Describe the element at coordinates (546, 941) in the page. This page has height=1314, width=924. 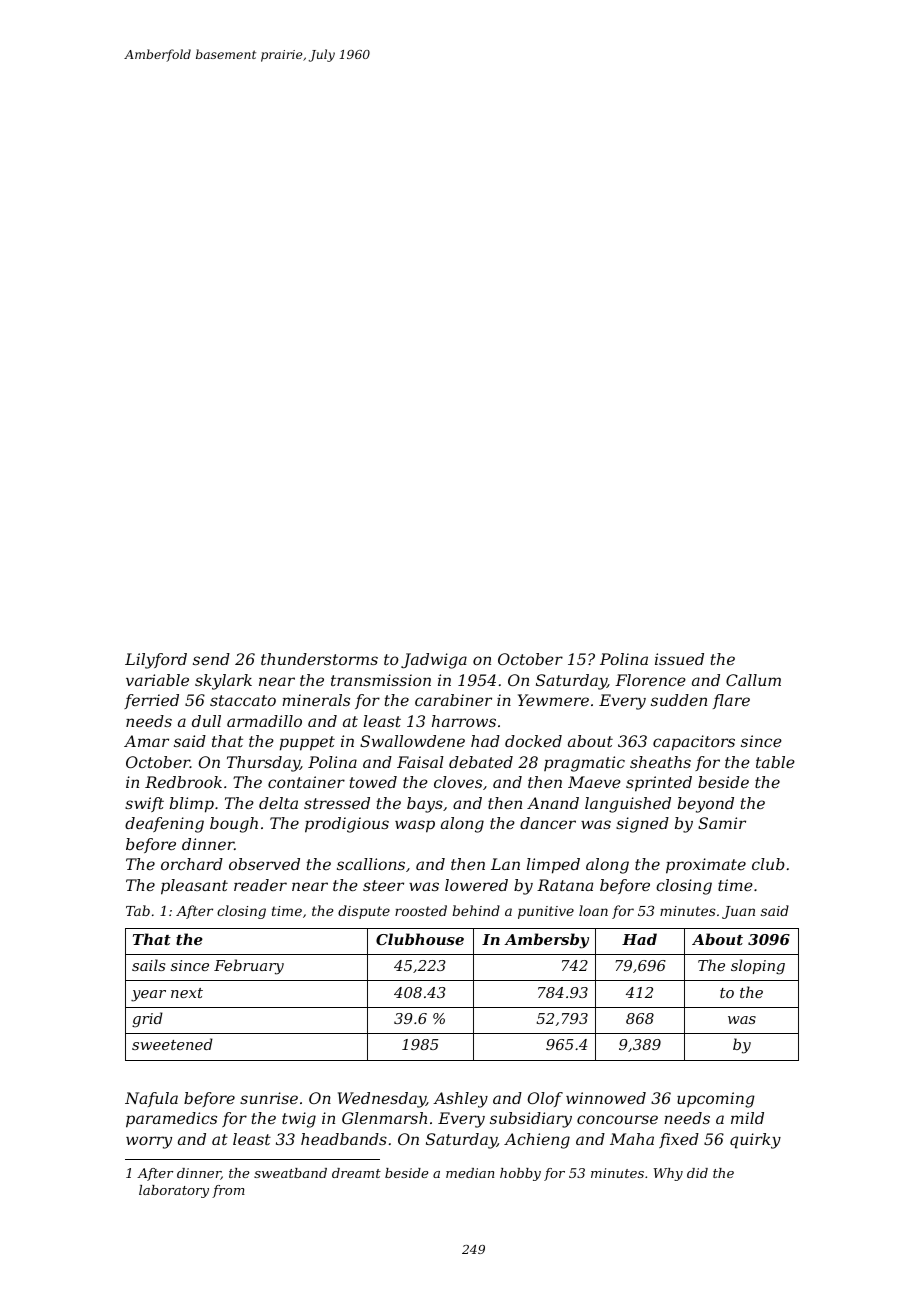
I see `Ambersby` at that location.
